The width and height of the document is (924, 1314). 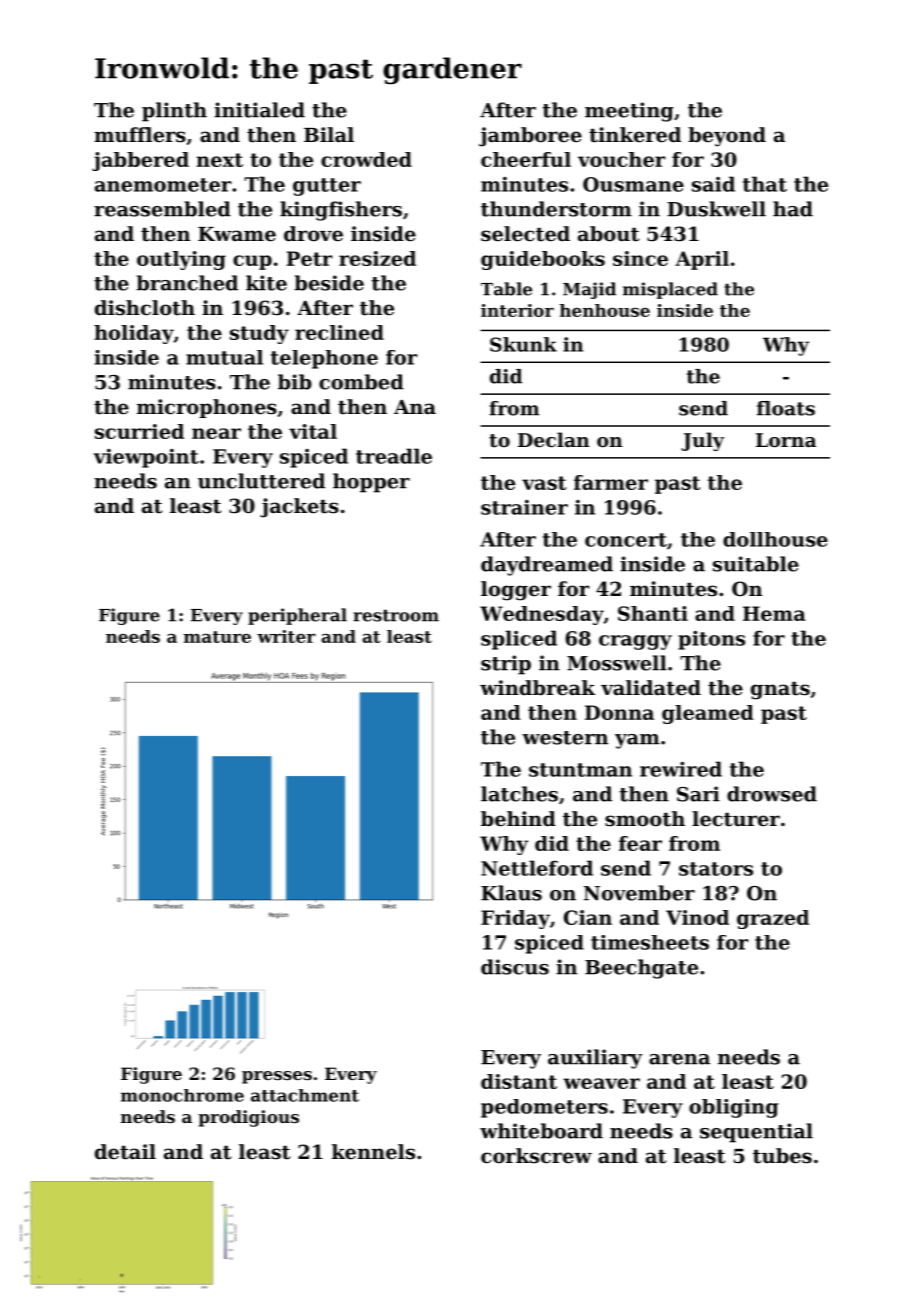 I want to click on monochrome, so click(x=182, y=1095).
